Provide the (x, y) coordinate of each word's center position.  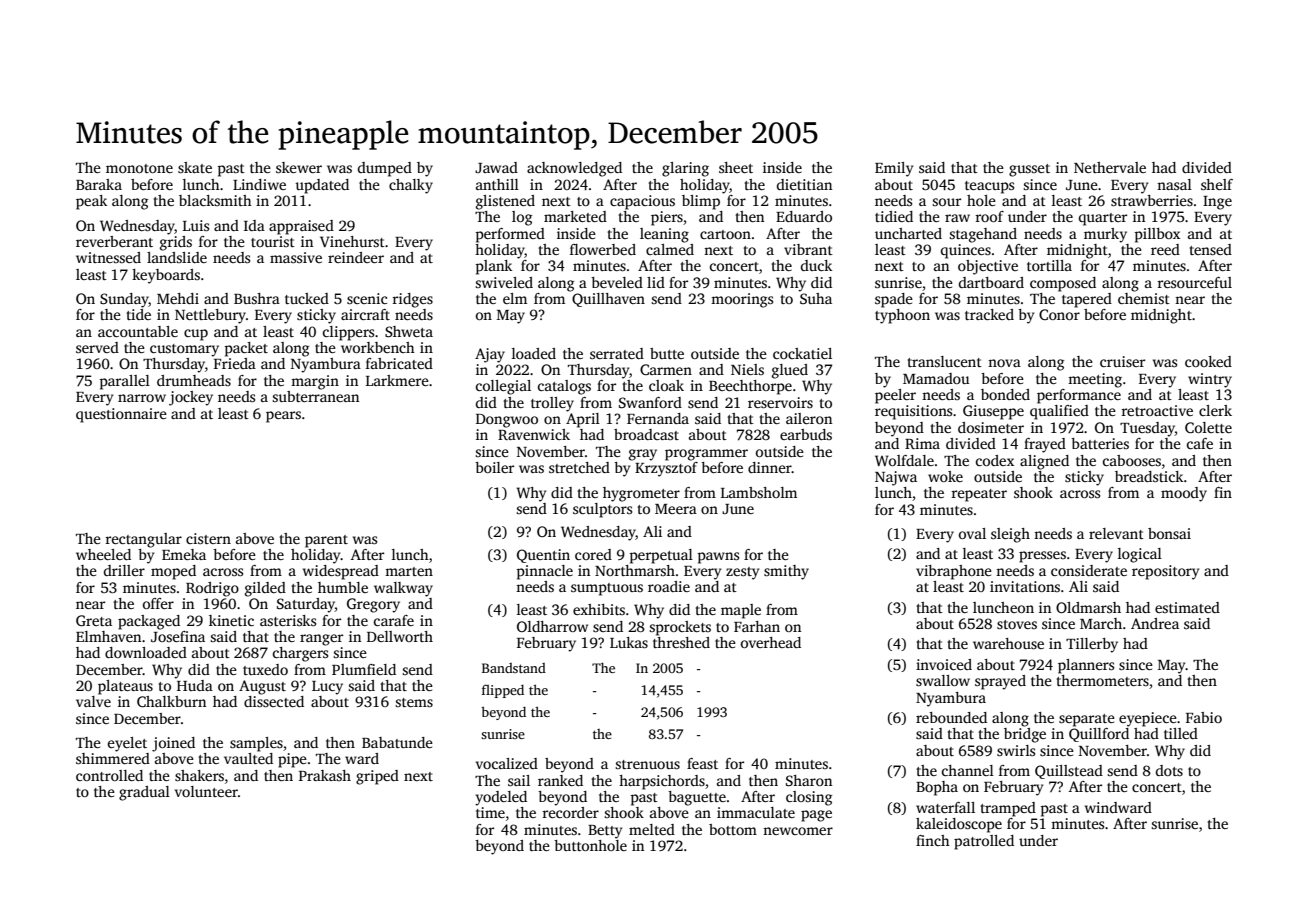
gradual (144, 793)
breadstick (1149, 476)
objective (988, 267)
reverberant (114, 241)
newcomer (798, 831)
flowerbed (603, 249)
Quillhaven (608, 300)
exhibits (599, 609)
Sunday (124, 300)
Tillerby (1092, 645)
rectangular (143, 540)
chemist (1144, 298)
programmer (706, 455)
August (262, 687)
